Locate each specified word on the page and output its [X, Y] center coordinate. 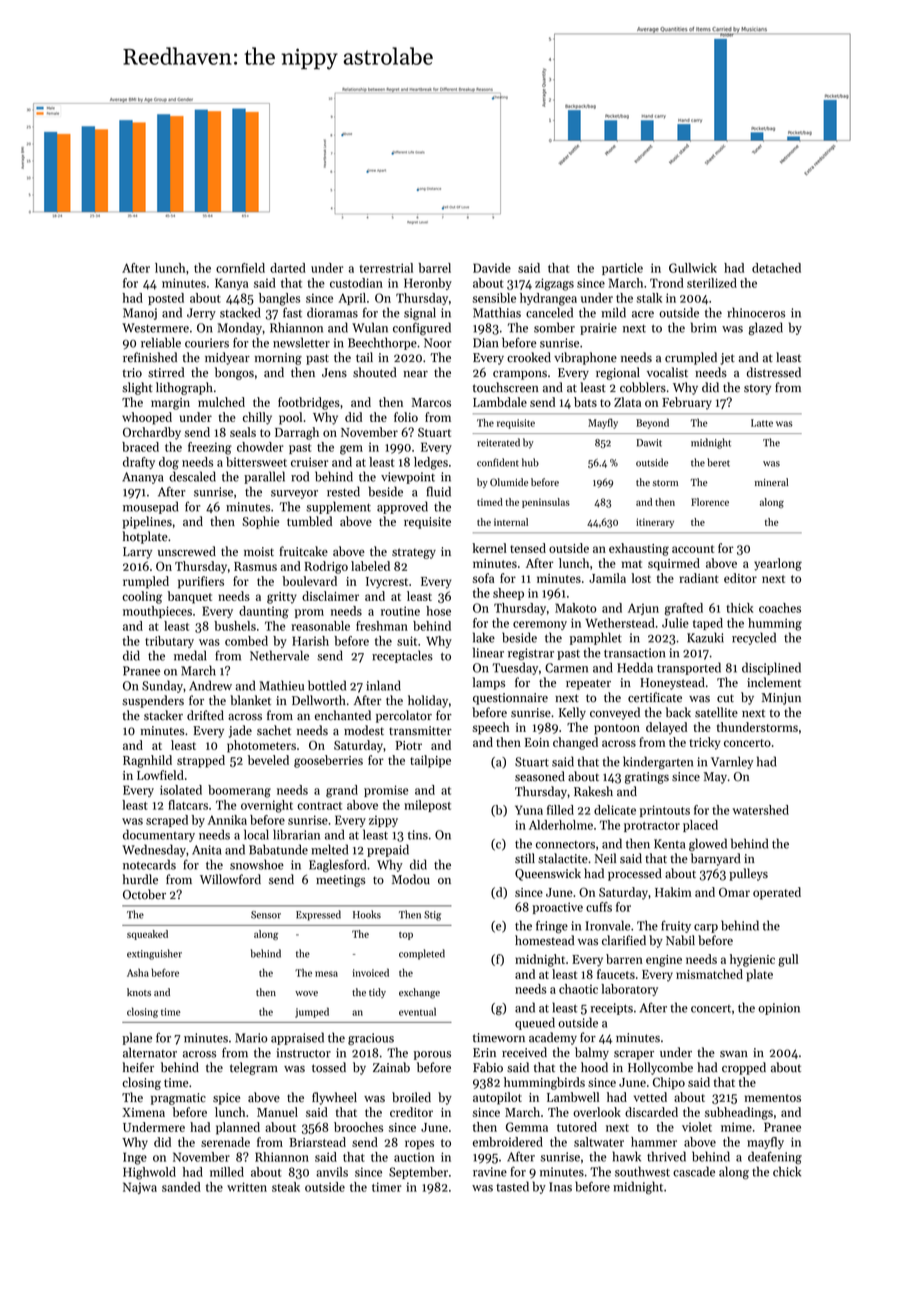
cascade [694, 1171]
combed [246, 641]
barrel [434, 268]
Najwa [140, 1188]
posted [166, 299]
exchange [419, 993]
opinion [779, 1009]
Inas [560, 1187]
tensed [528, 548]
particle [622, 269]
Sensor [266, 915]
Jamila [607, 578]
